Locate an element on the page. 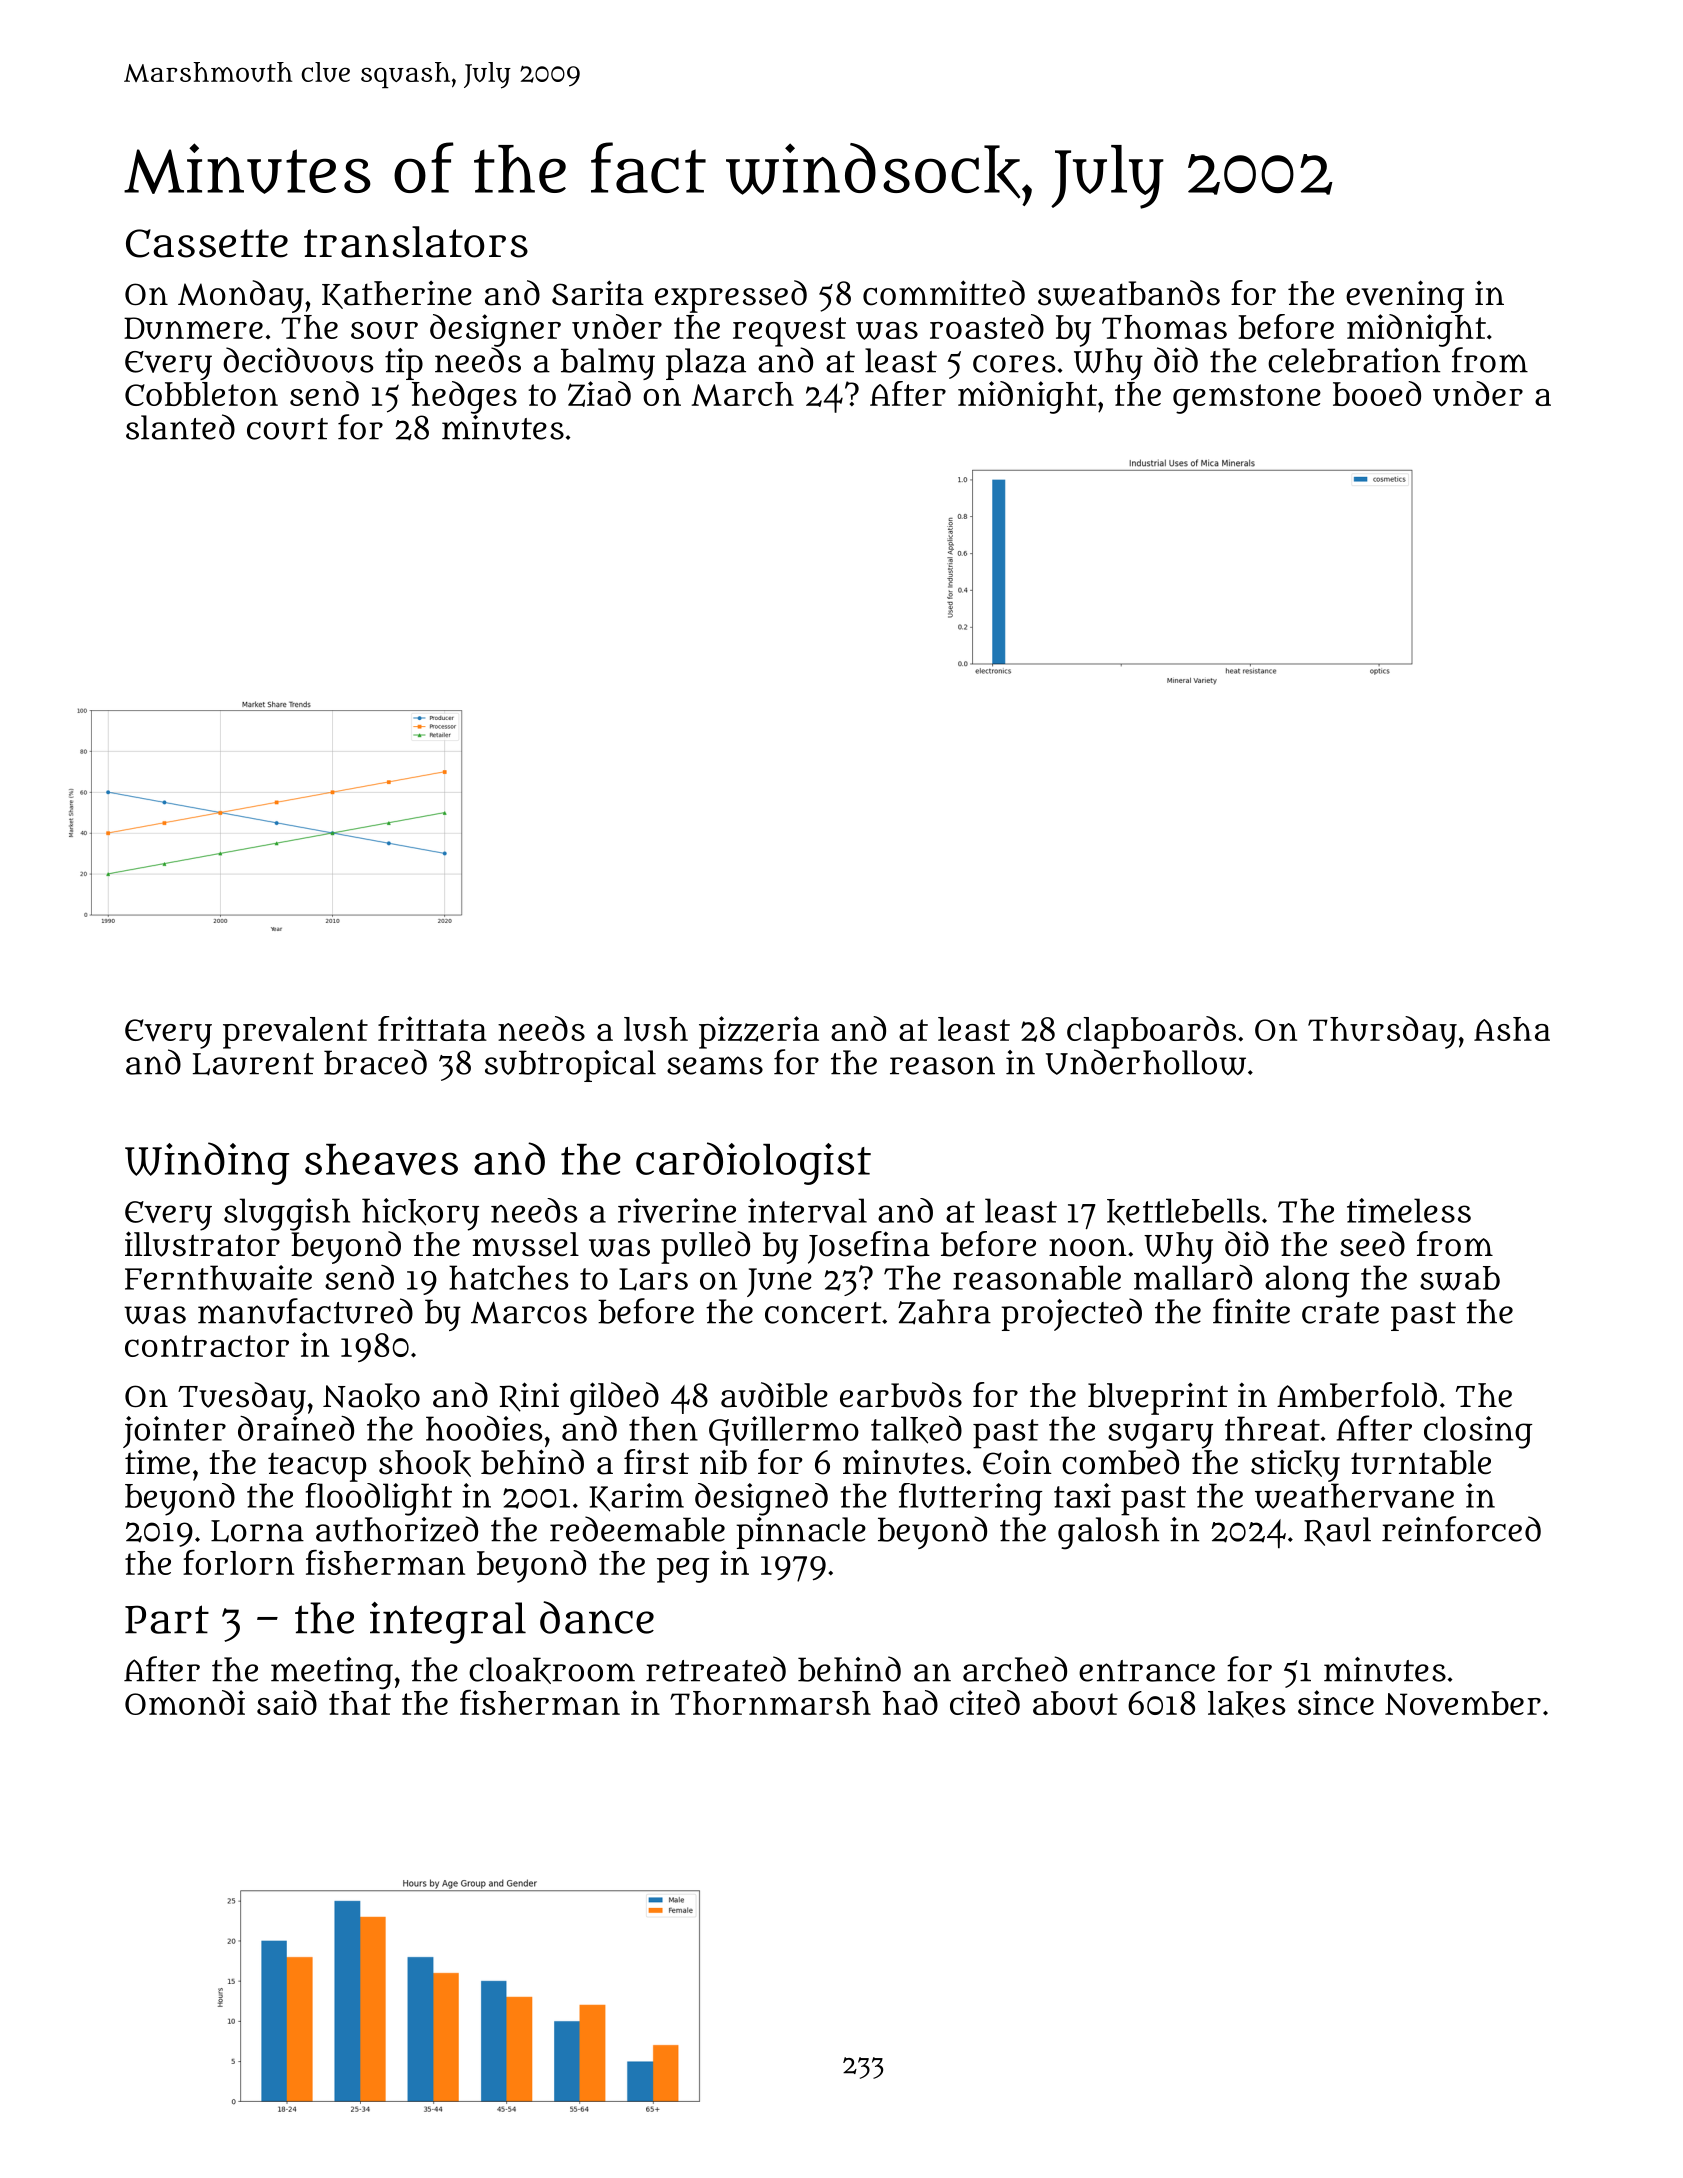 This document has height=2178, width=1683. said is located at coordinates (287, 1702).
